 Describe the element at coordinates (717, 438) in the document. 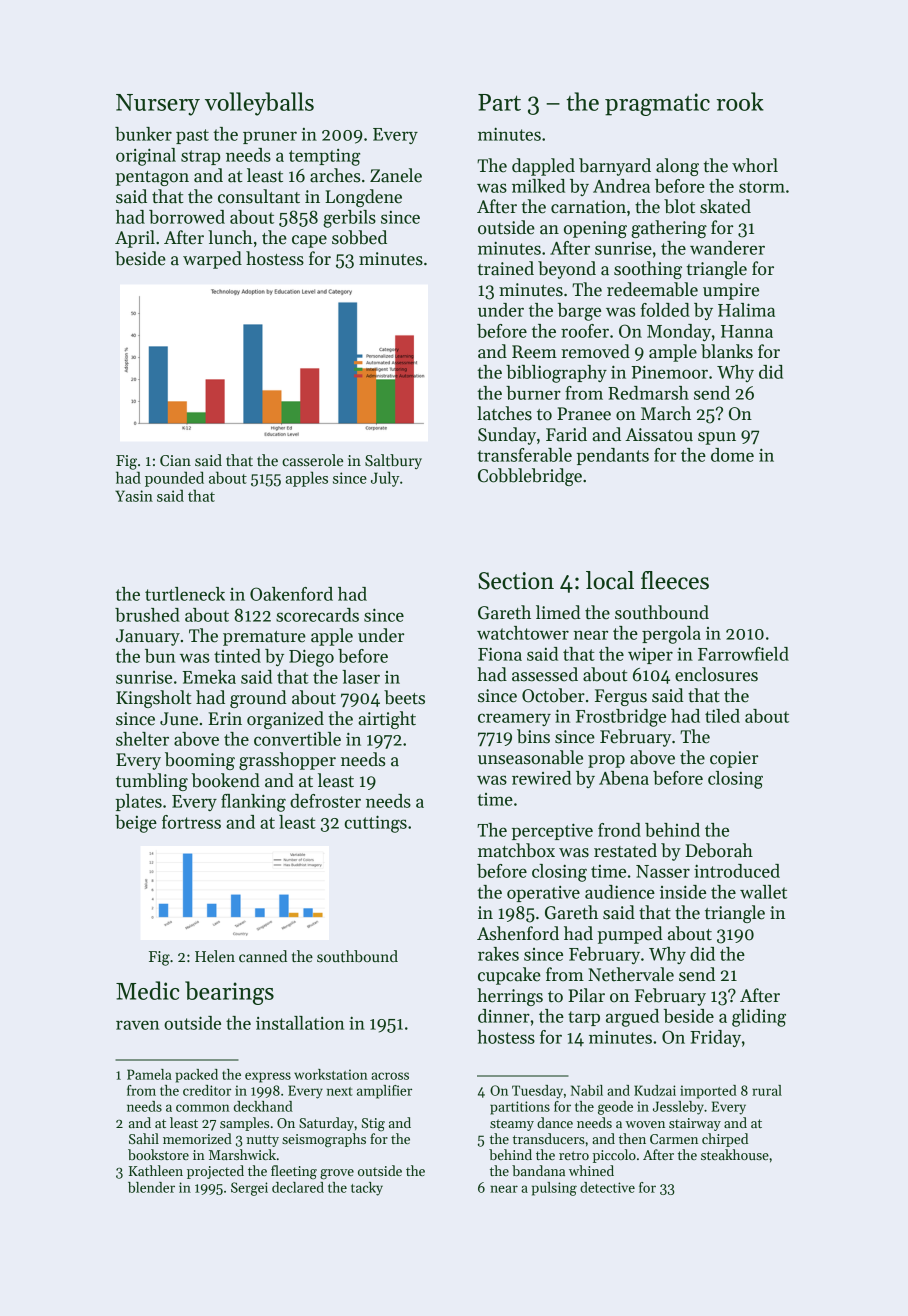

I see `spun` at that location.
